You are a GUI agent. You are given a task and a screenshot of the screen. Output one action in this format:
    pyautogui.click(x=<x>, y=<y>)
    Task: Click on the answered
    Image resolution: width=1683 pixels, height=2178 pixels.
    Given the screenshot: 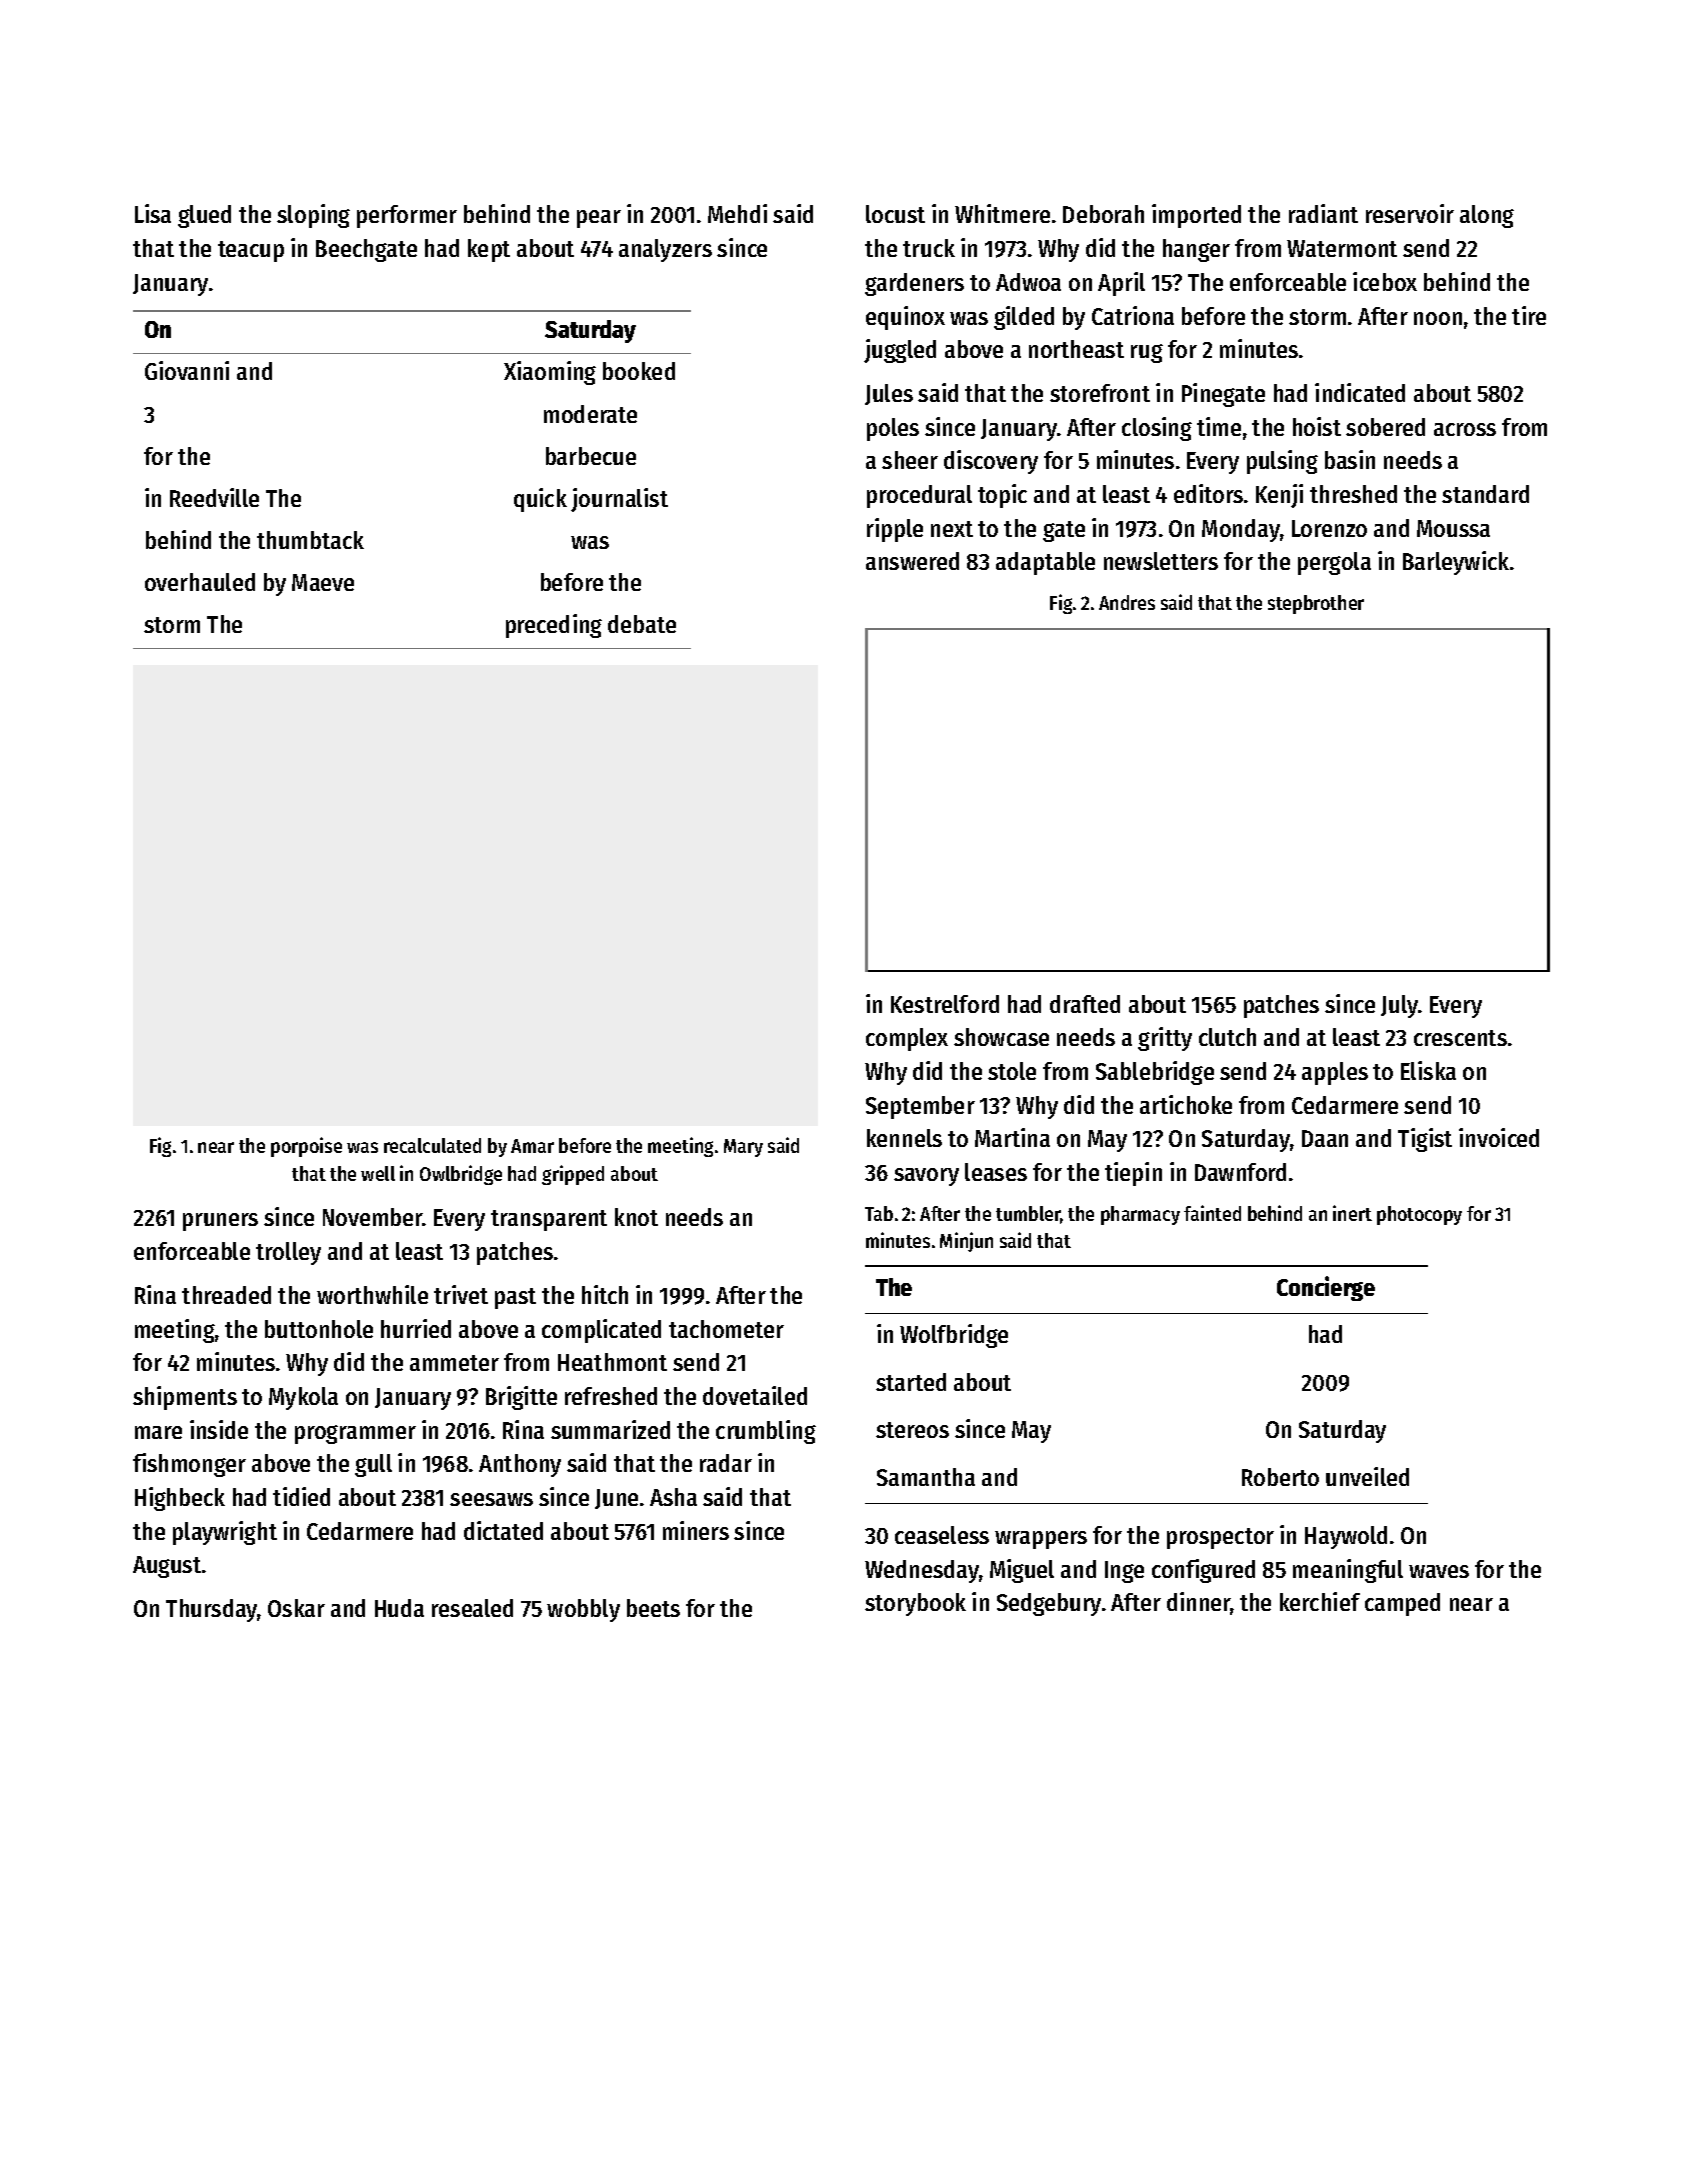 What is the action you would take?
    pyautogui.click(x=912, y=561)
